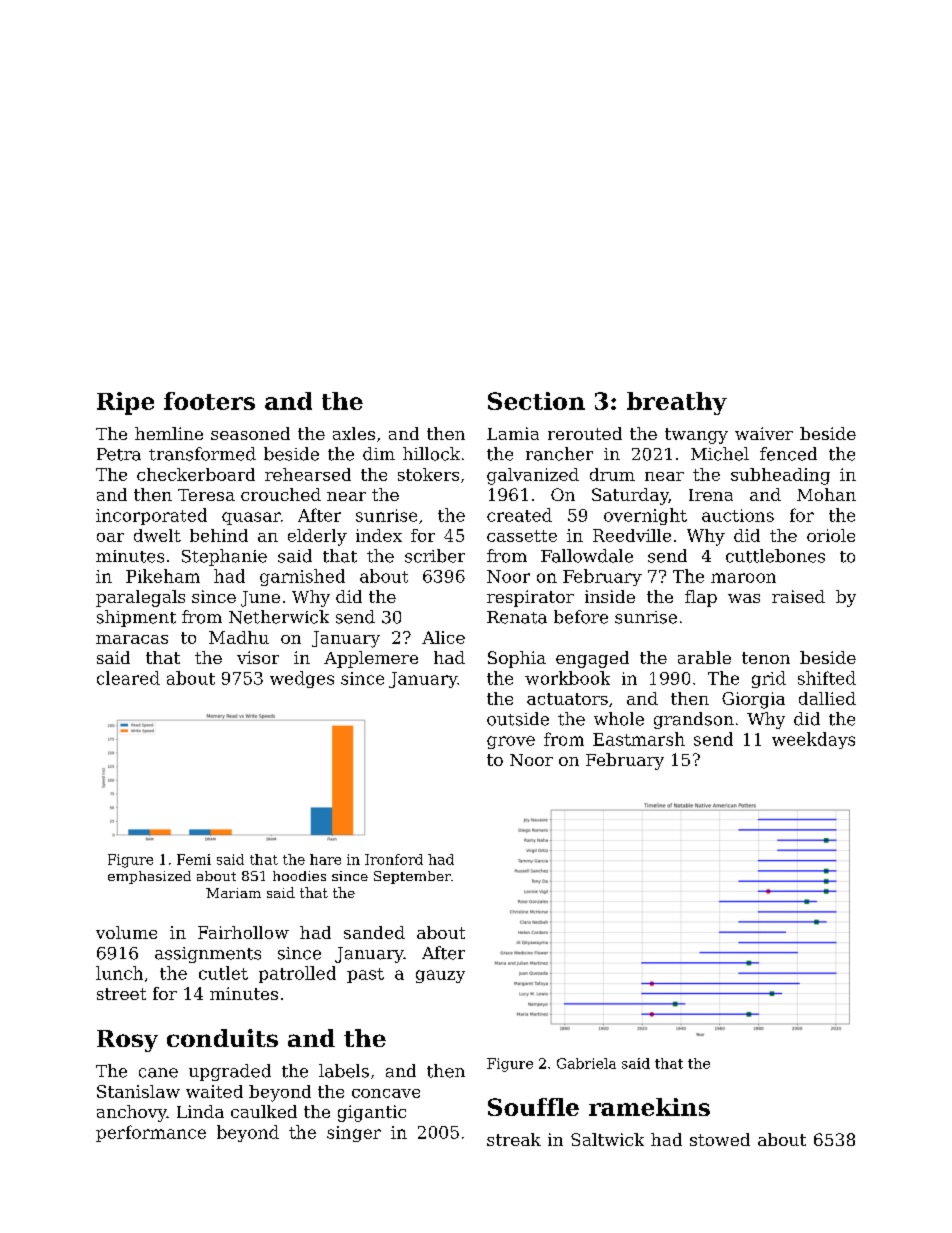  Describe the element at coordinates (119, 454) in the image. I see `Petra` at that location.
